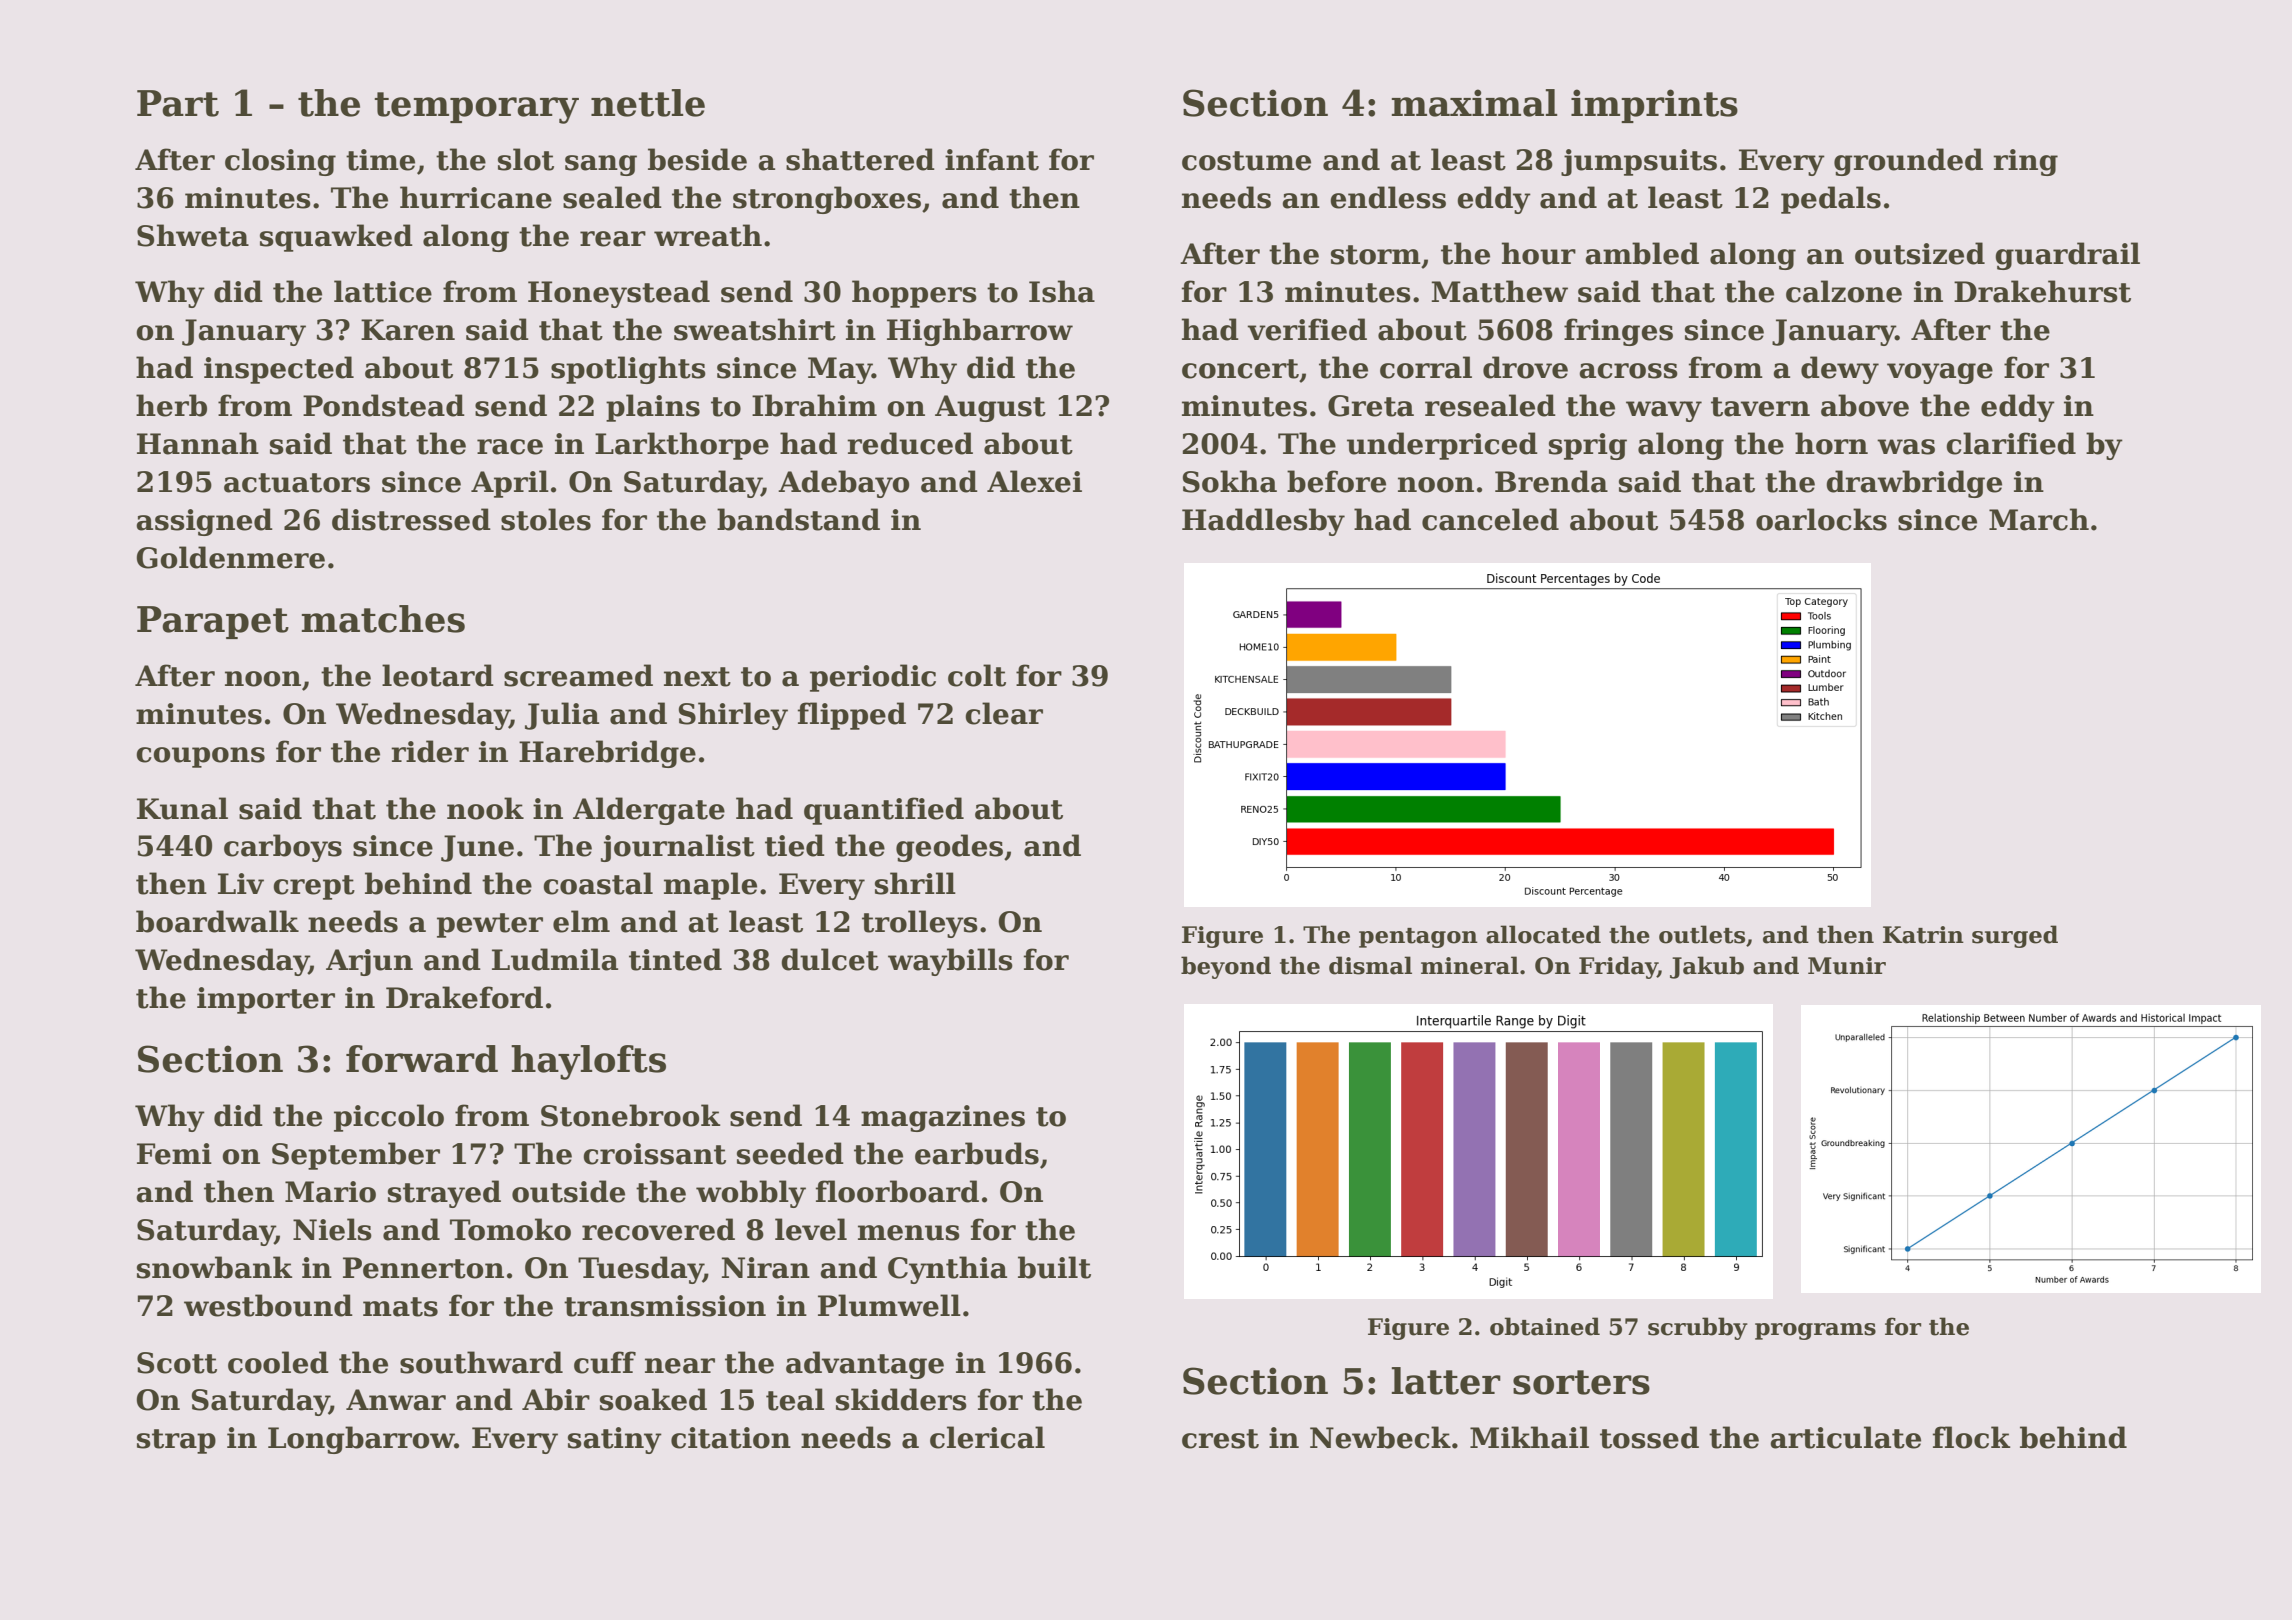 The image size is (2292, 1620). I want to click on surged, so click(2015, 936).
